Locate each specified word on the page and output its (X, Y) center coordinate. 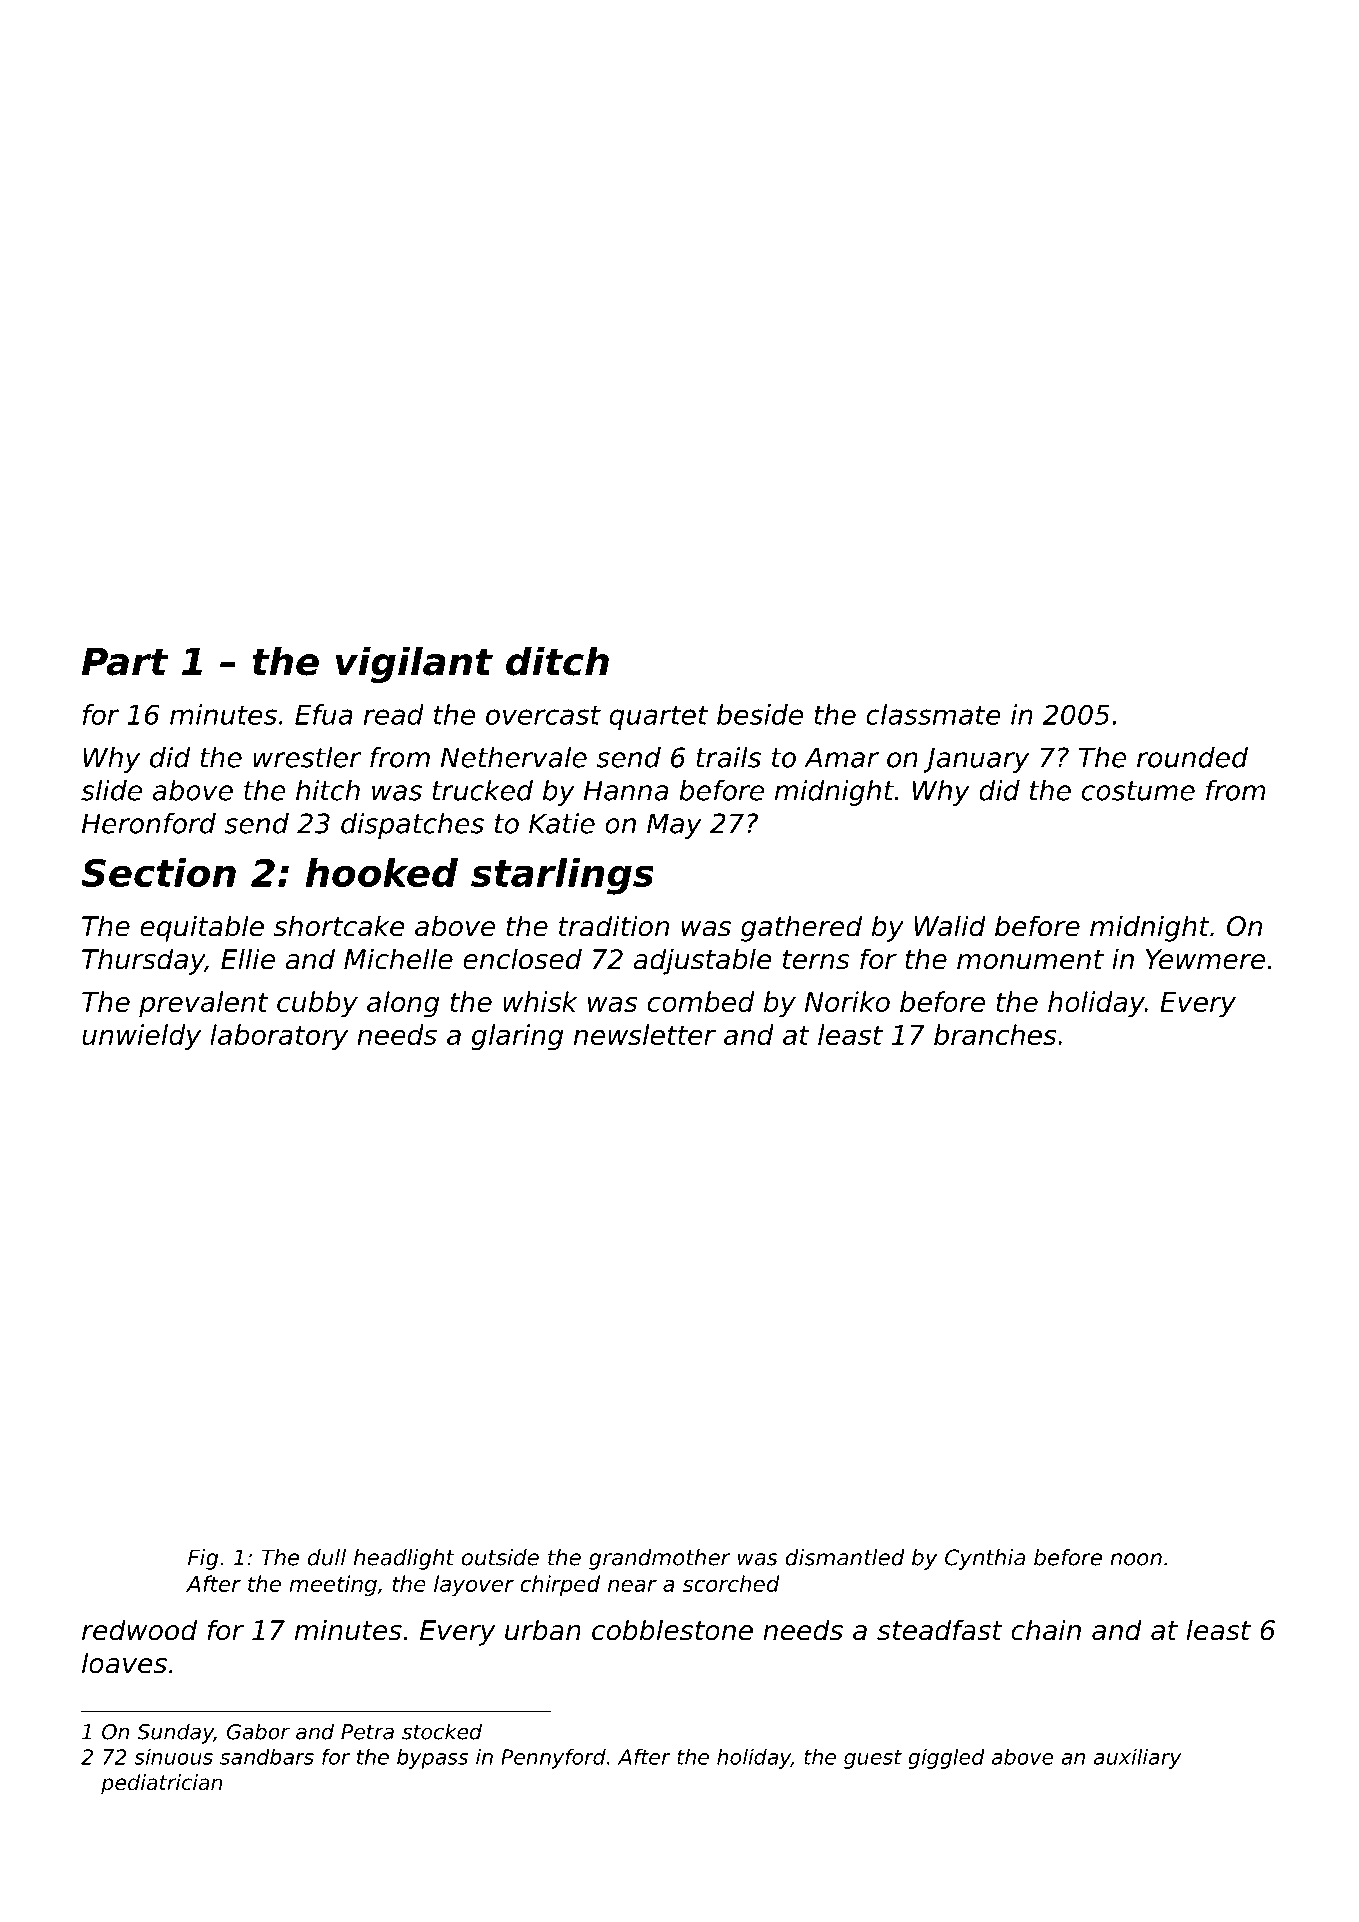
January (976, 760)
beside (760, 714)
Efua (324, 714)
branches (995, 1034)
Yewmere (1205, 959)
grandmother (659, 1559)
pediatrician (161, 1784)
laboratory (279, 1037)
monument (1030, 960)
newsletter (645, 1034)
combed (701, 1001)
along (403, 1004)
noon (1136, 1559)
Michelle (398, 959)
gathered (801, 928)
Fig (203, 1559)
